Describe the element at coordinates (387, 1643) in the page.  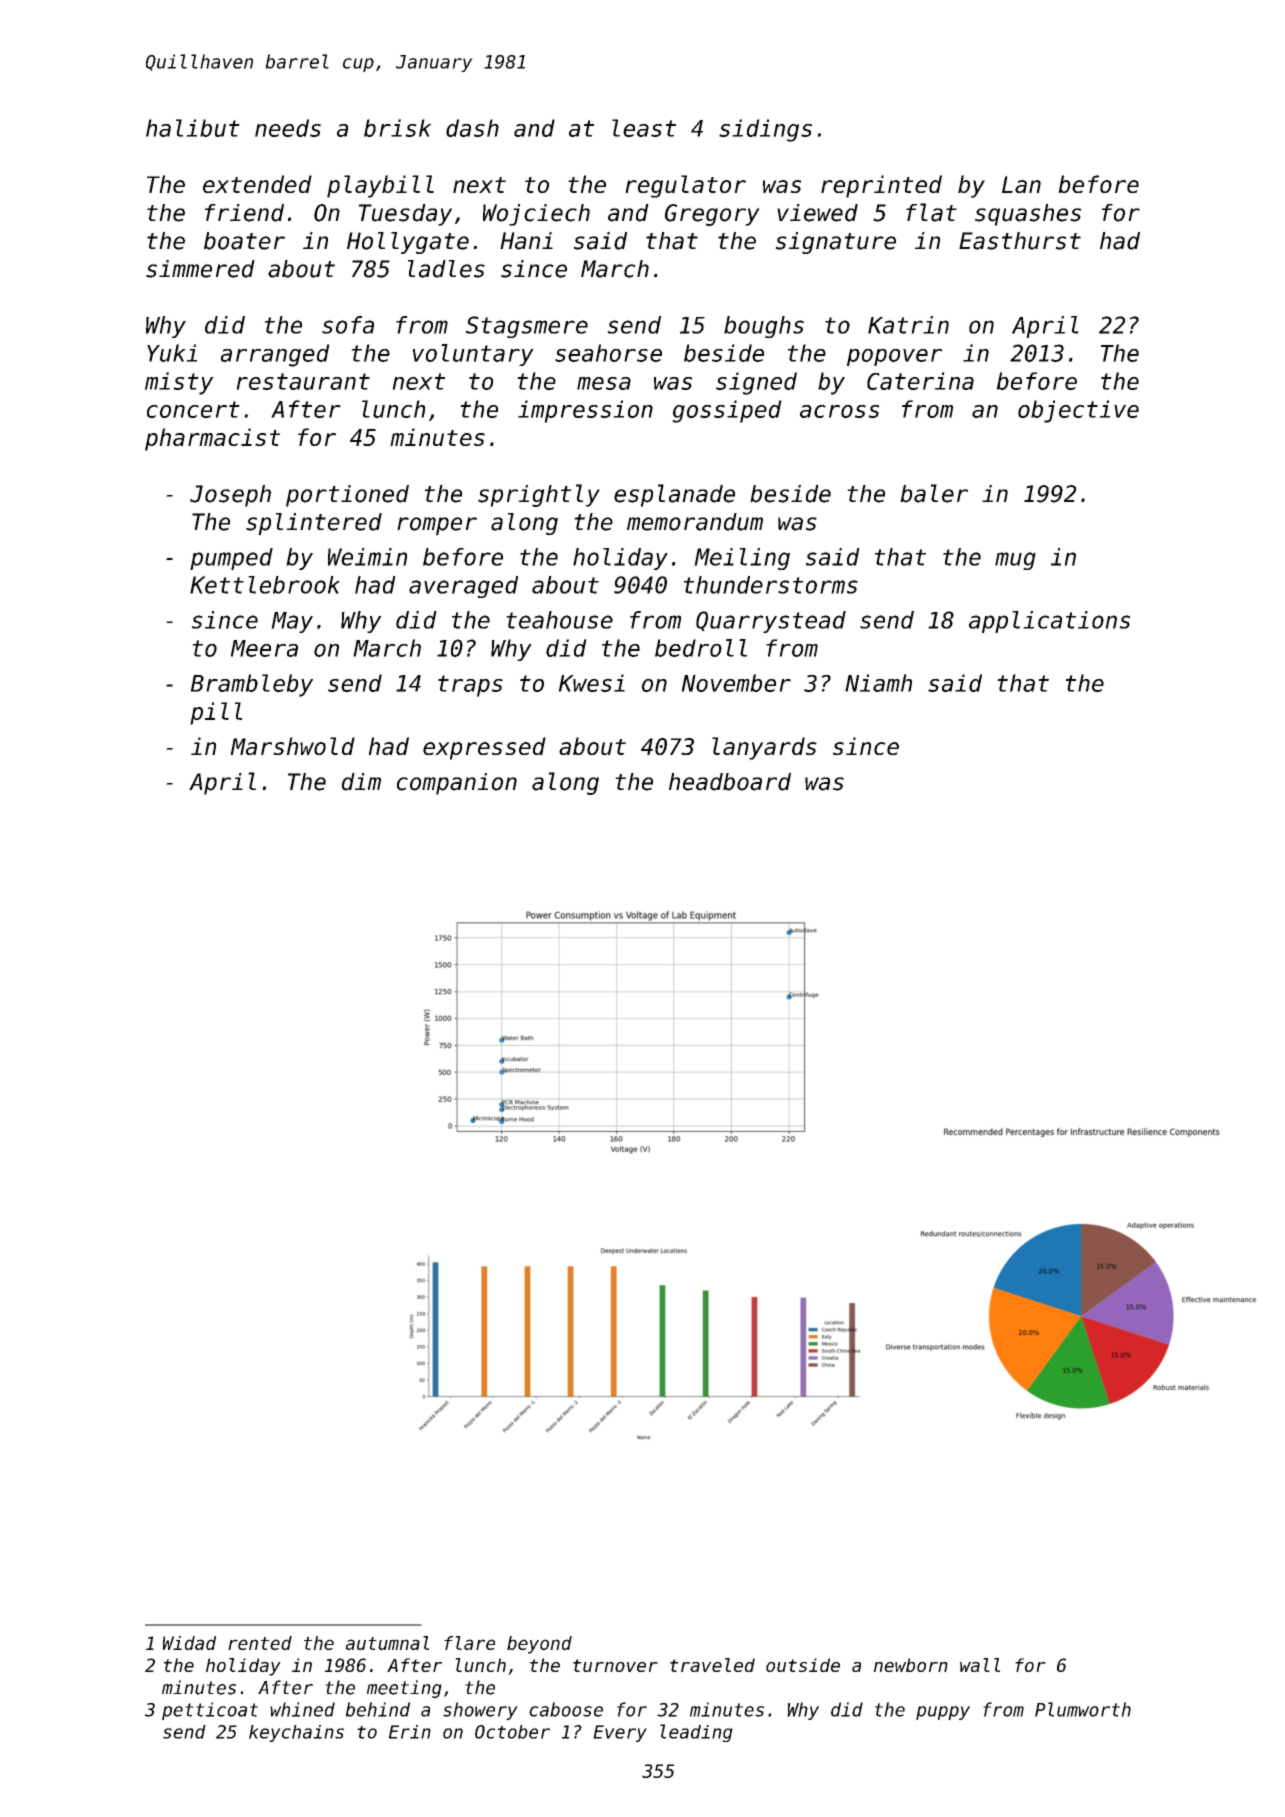
I see `autumnal` at that location.
